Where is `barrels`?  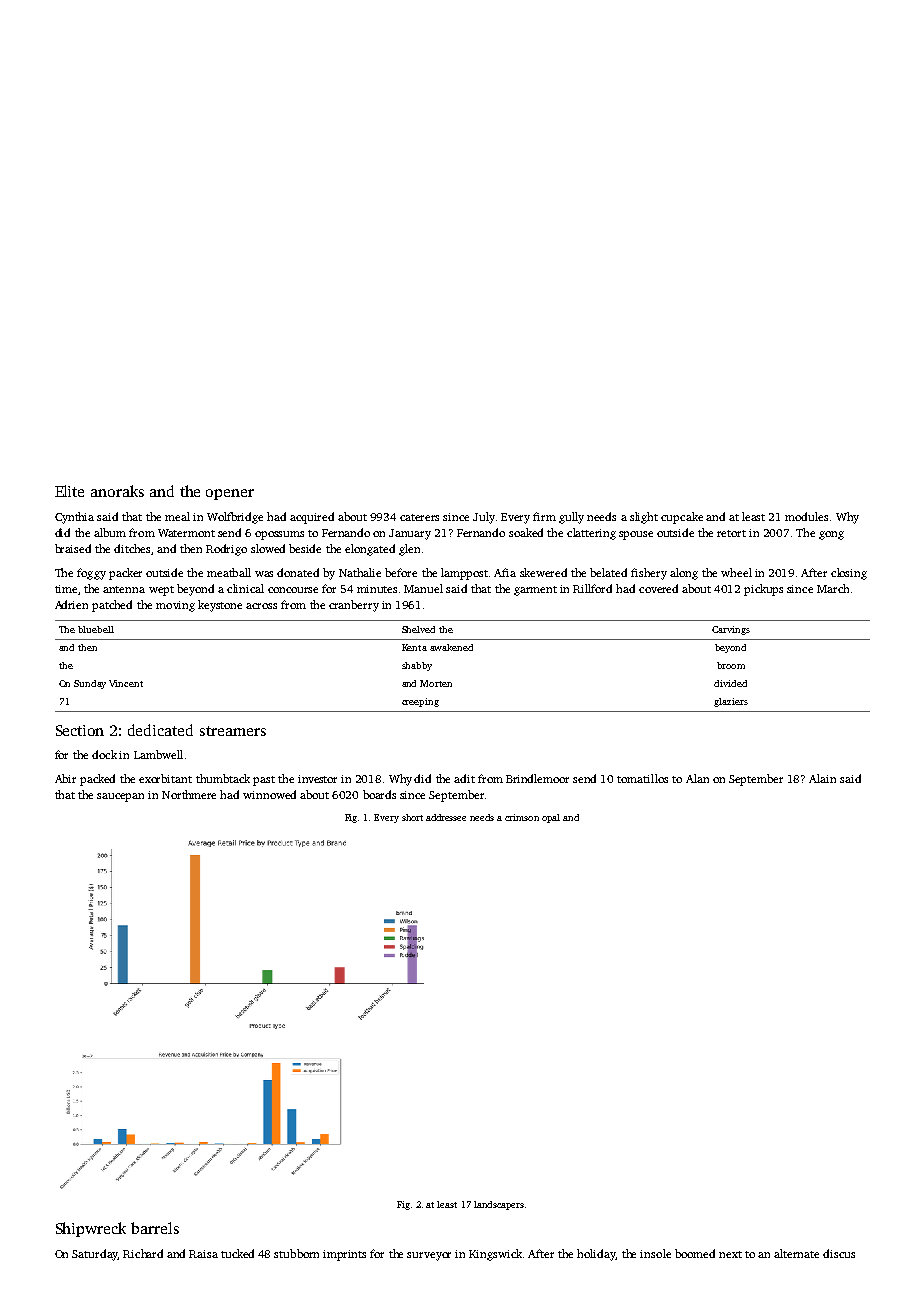 barrels is located at coordinates (155, 1228).
